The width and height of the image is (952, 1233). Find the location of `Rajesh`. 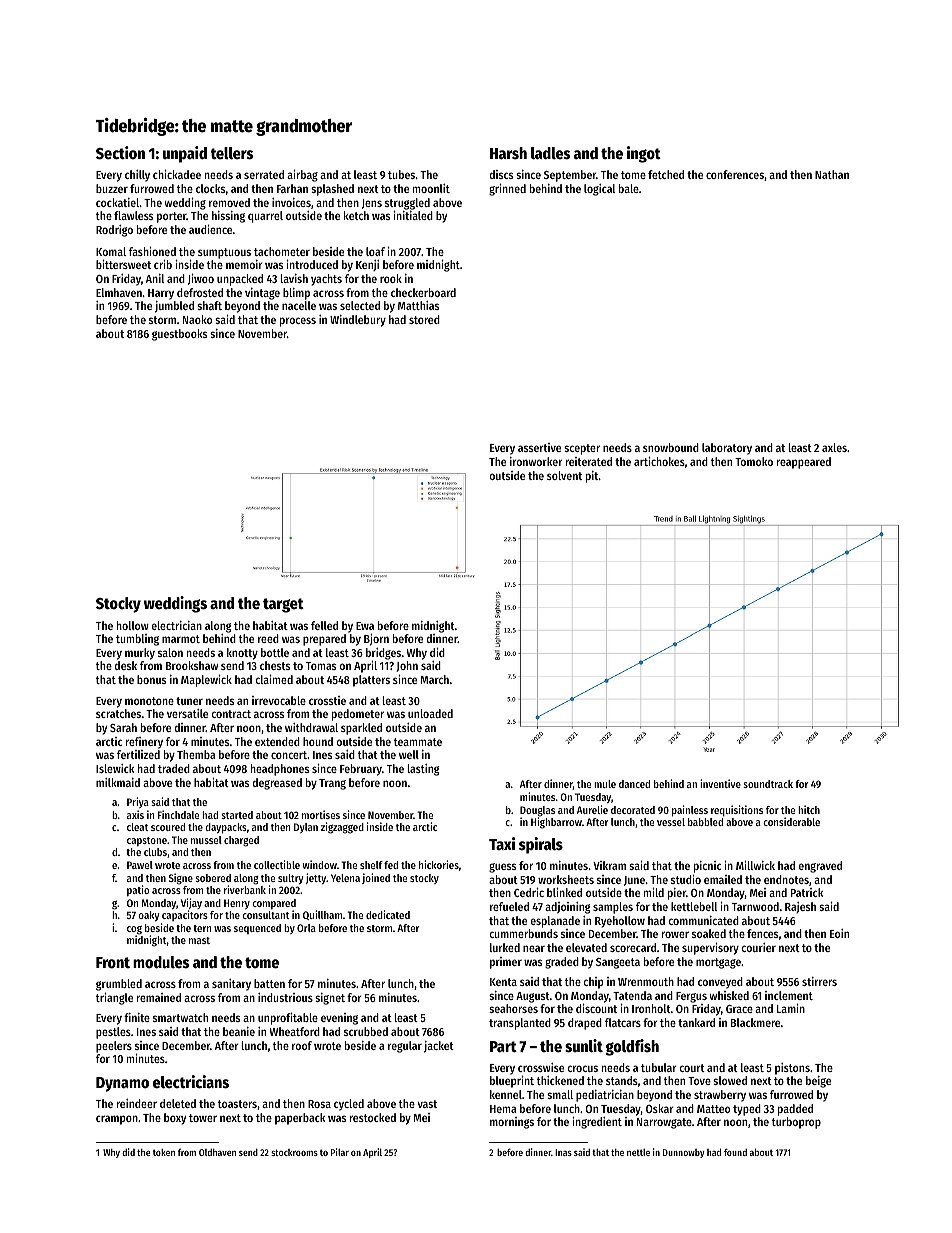

Rajesh is located at coordinates (800, 907).
